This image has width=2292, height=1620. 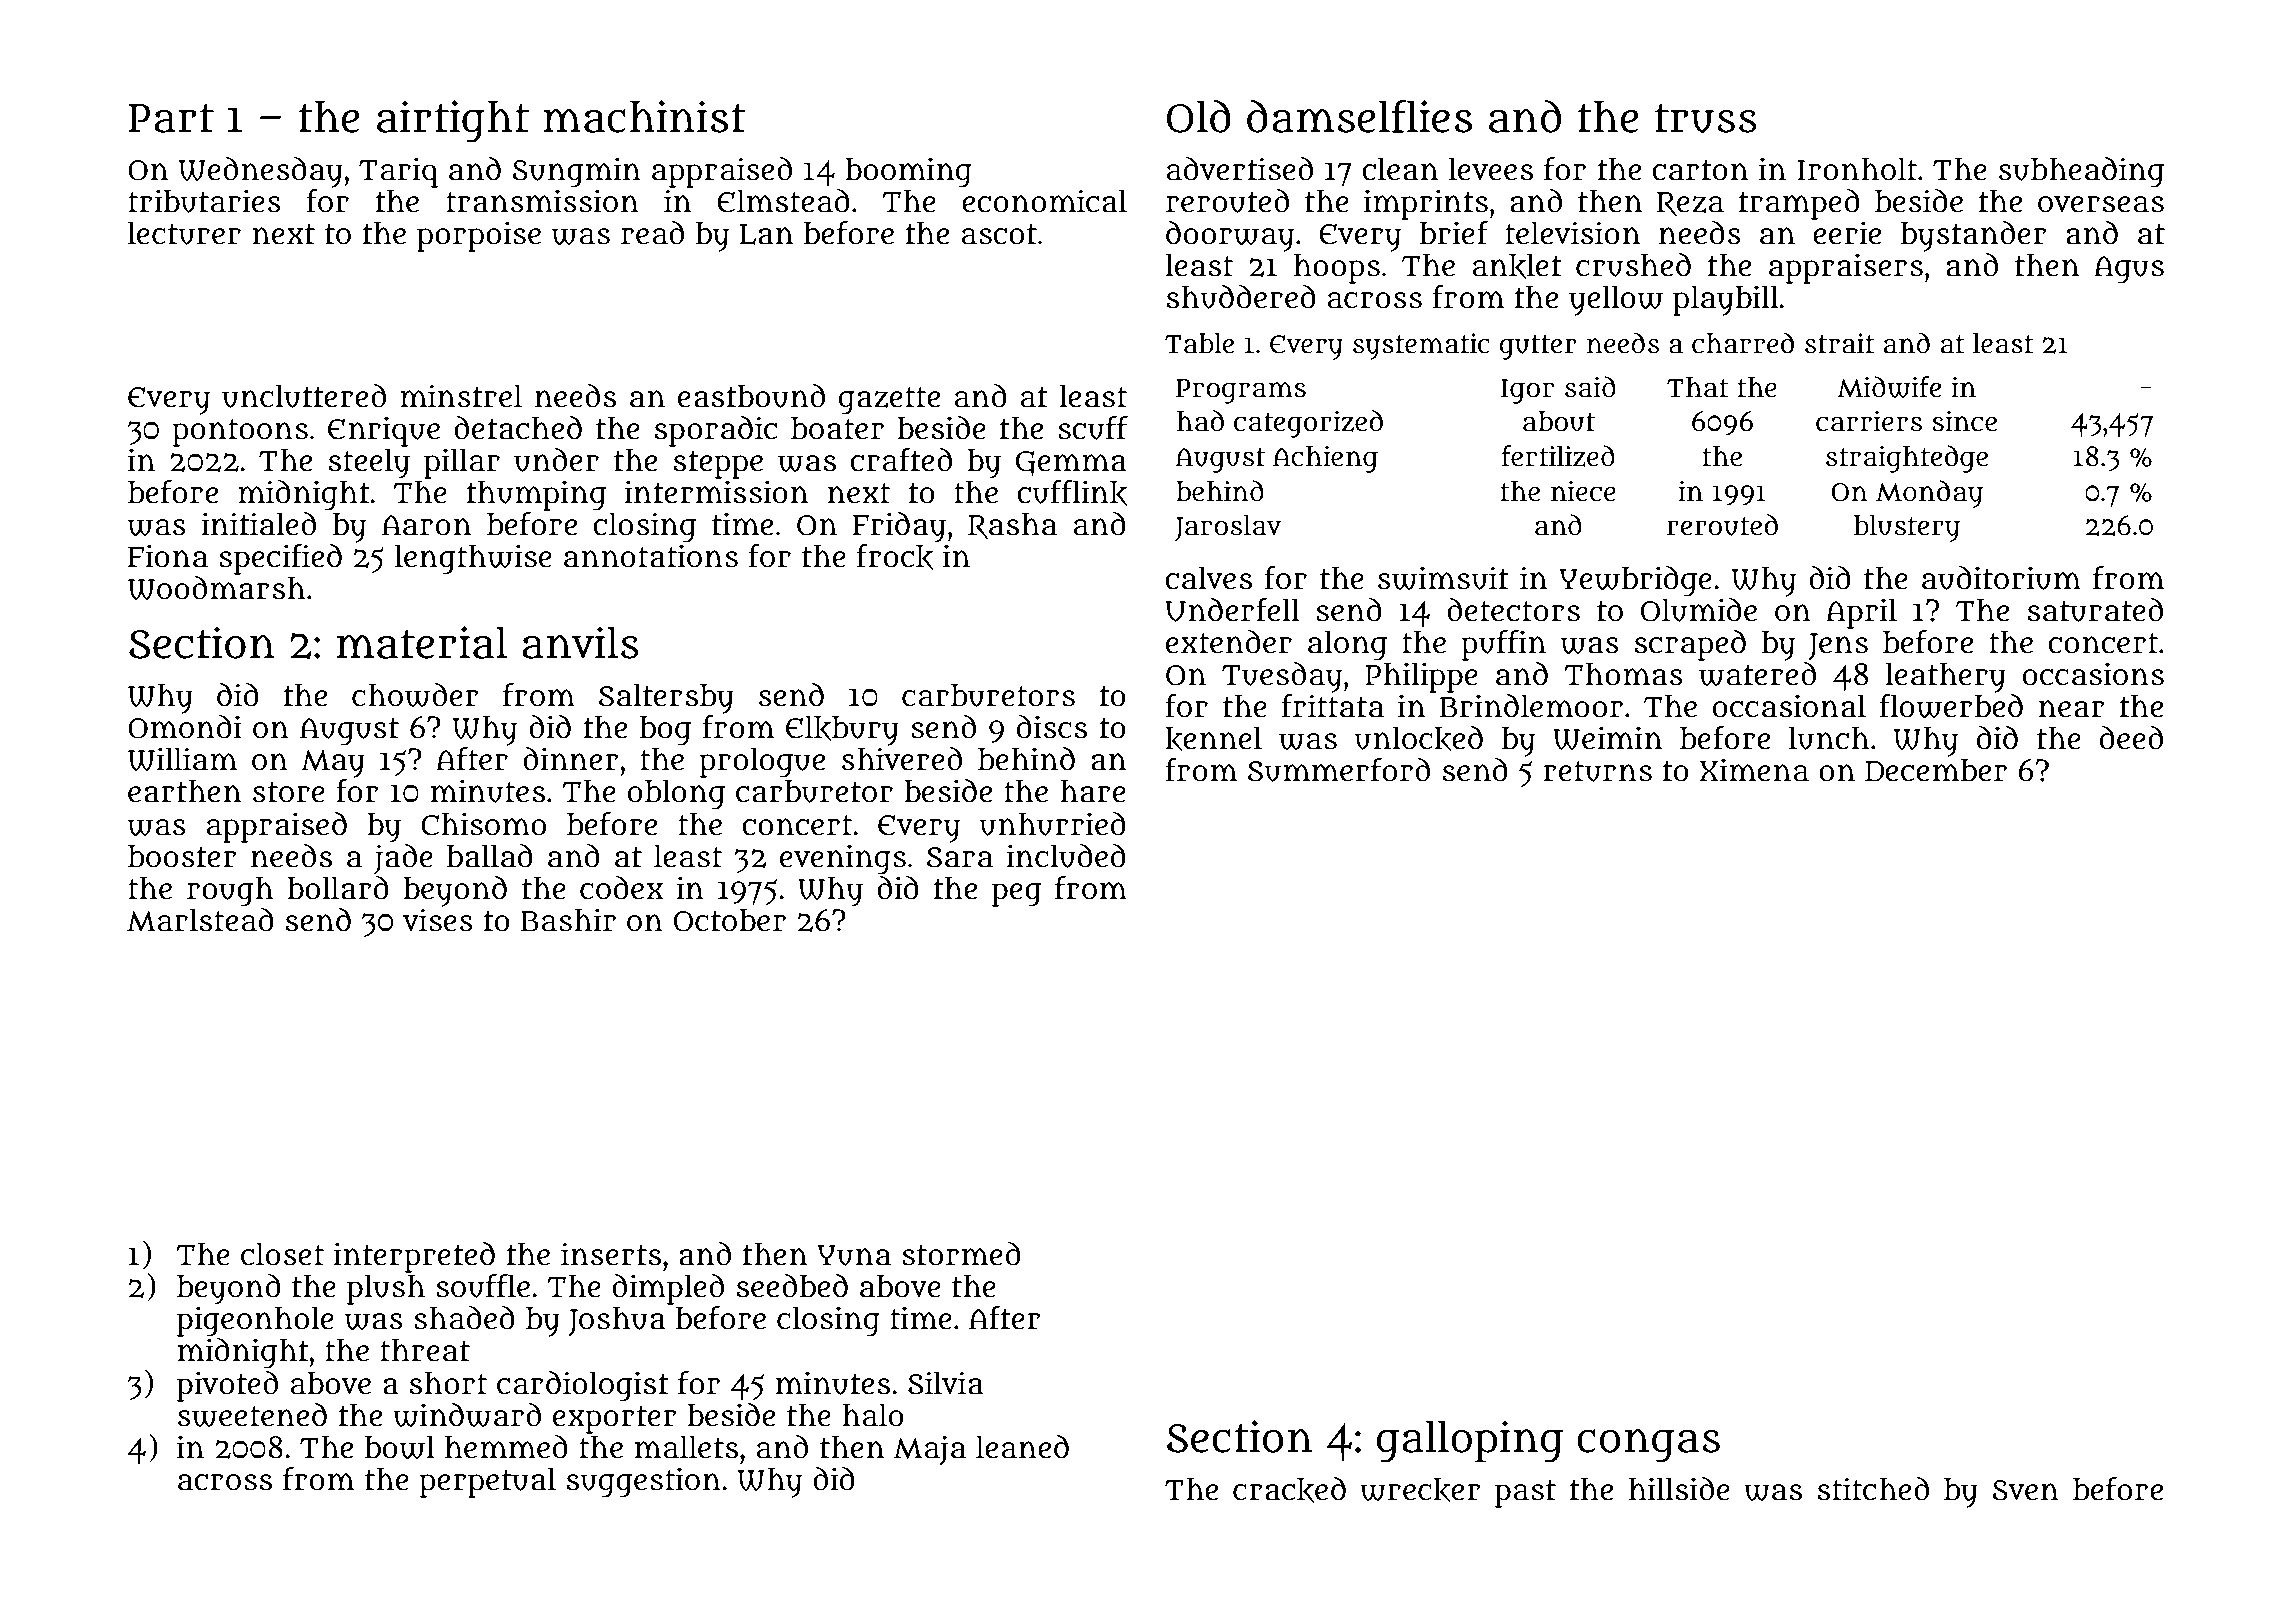 I want to click on Ximena, so click(x=1754, y=770).
